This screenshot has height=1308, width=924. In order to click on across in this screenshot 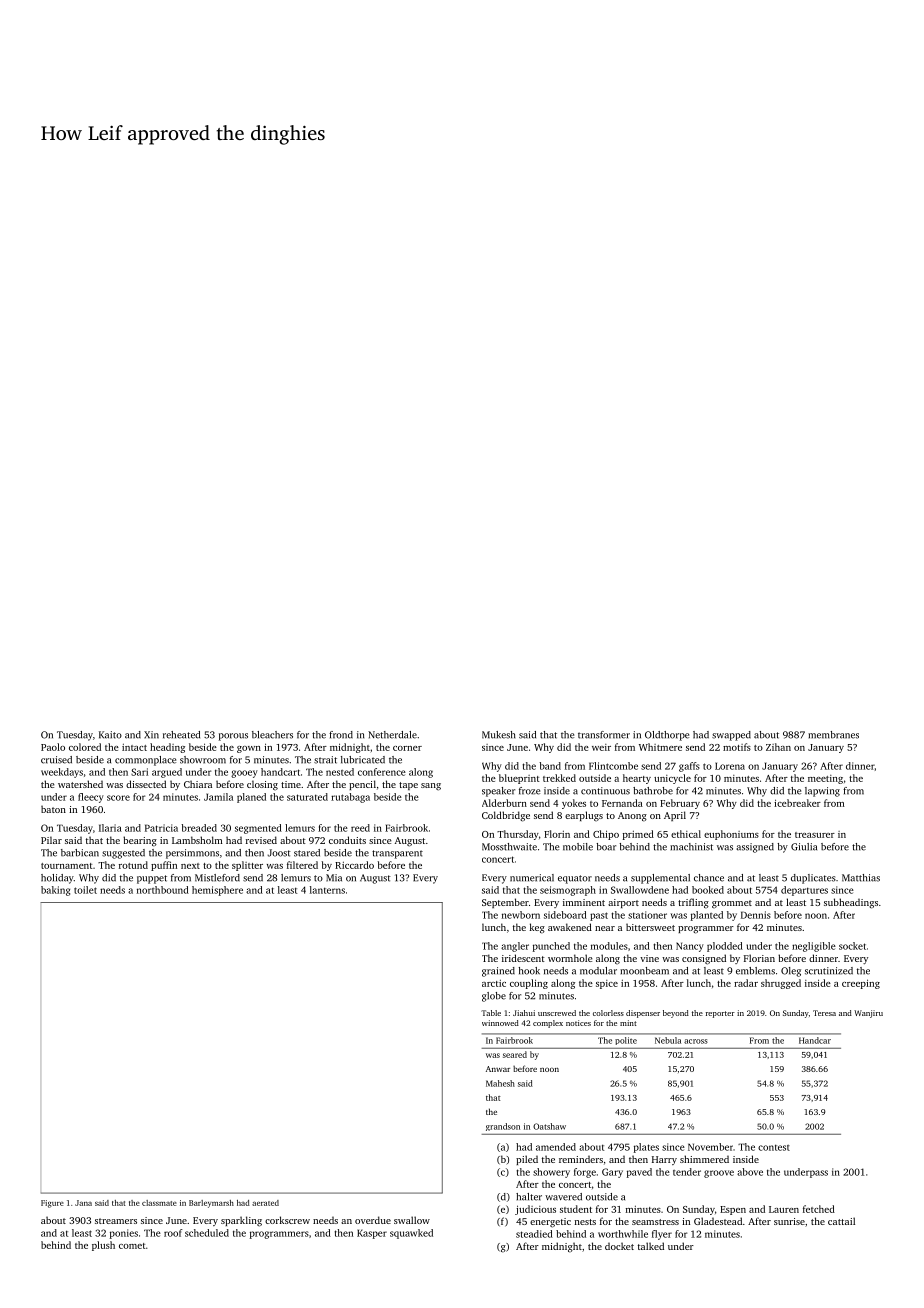, I will do `click(696, 1041)`.
